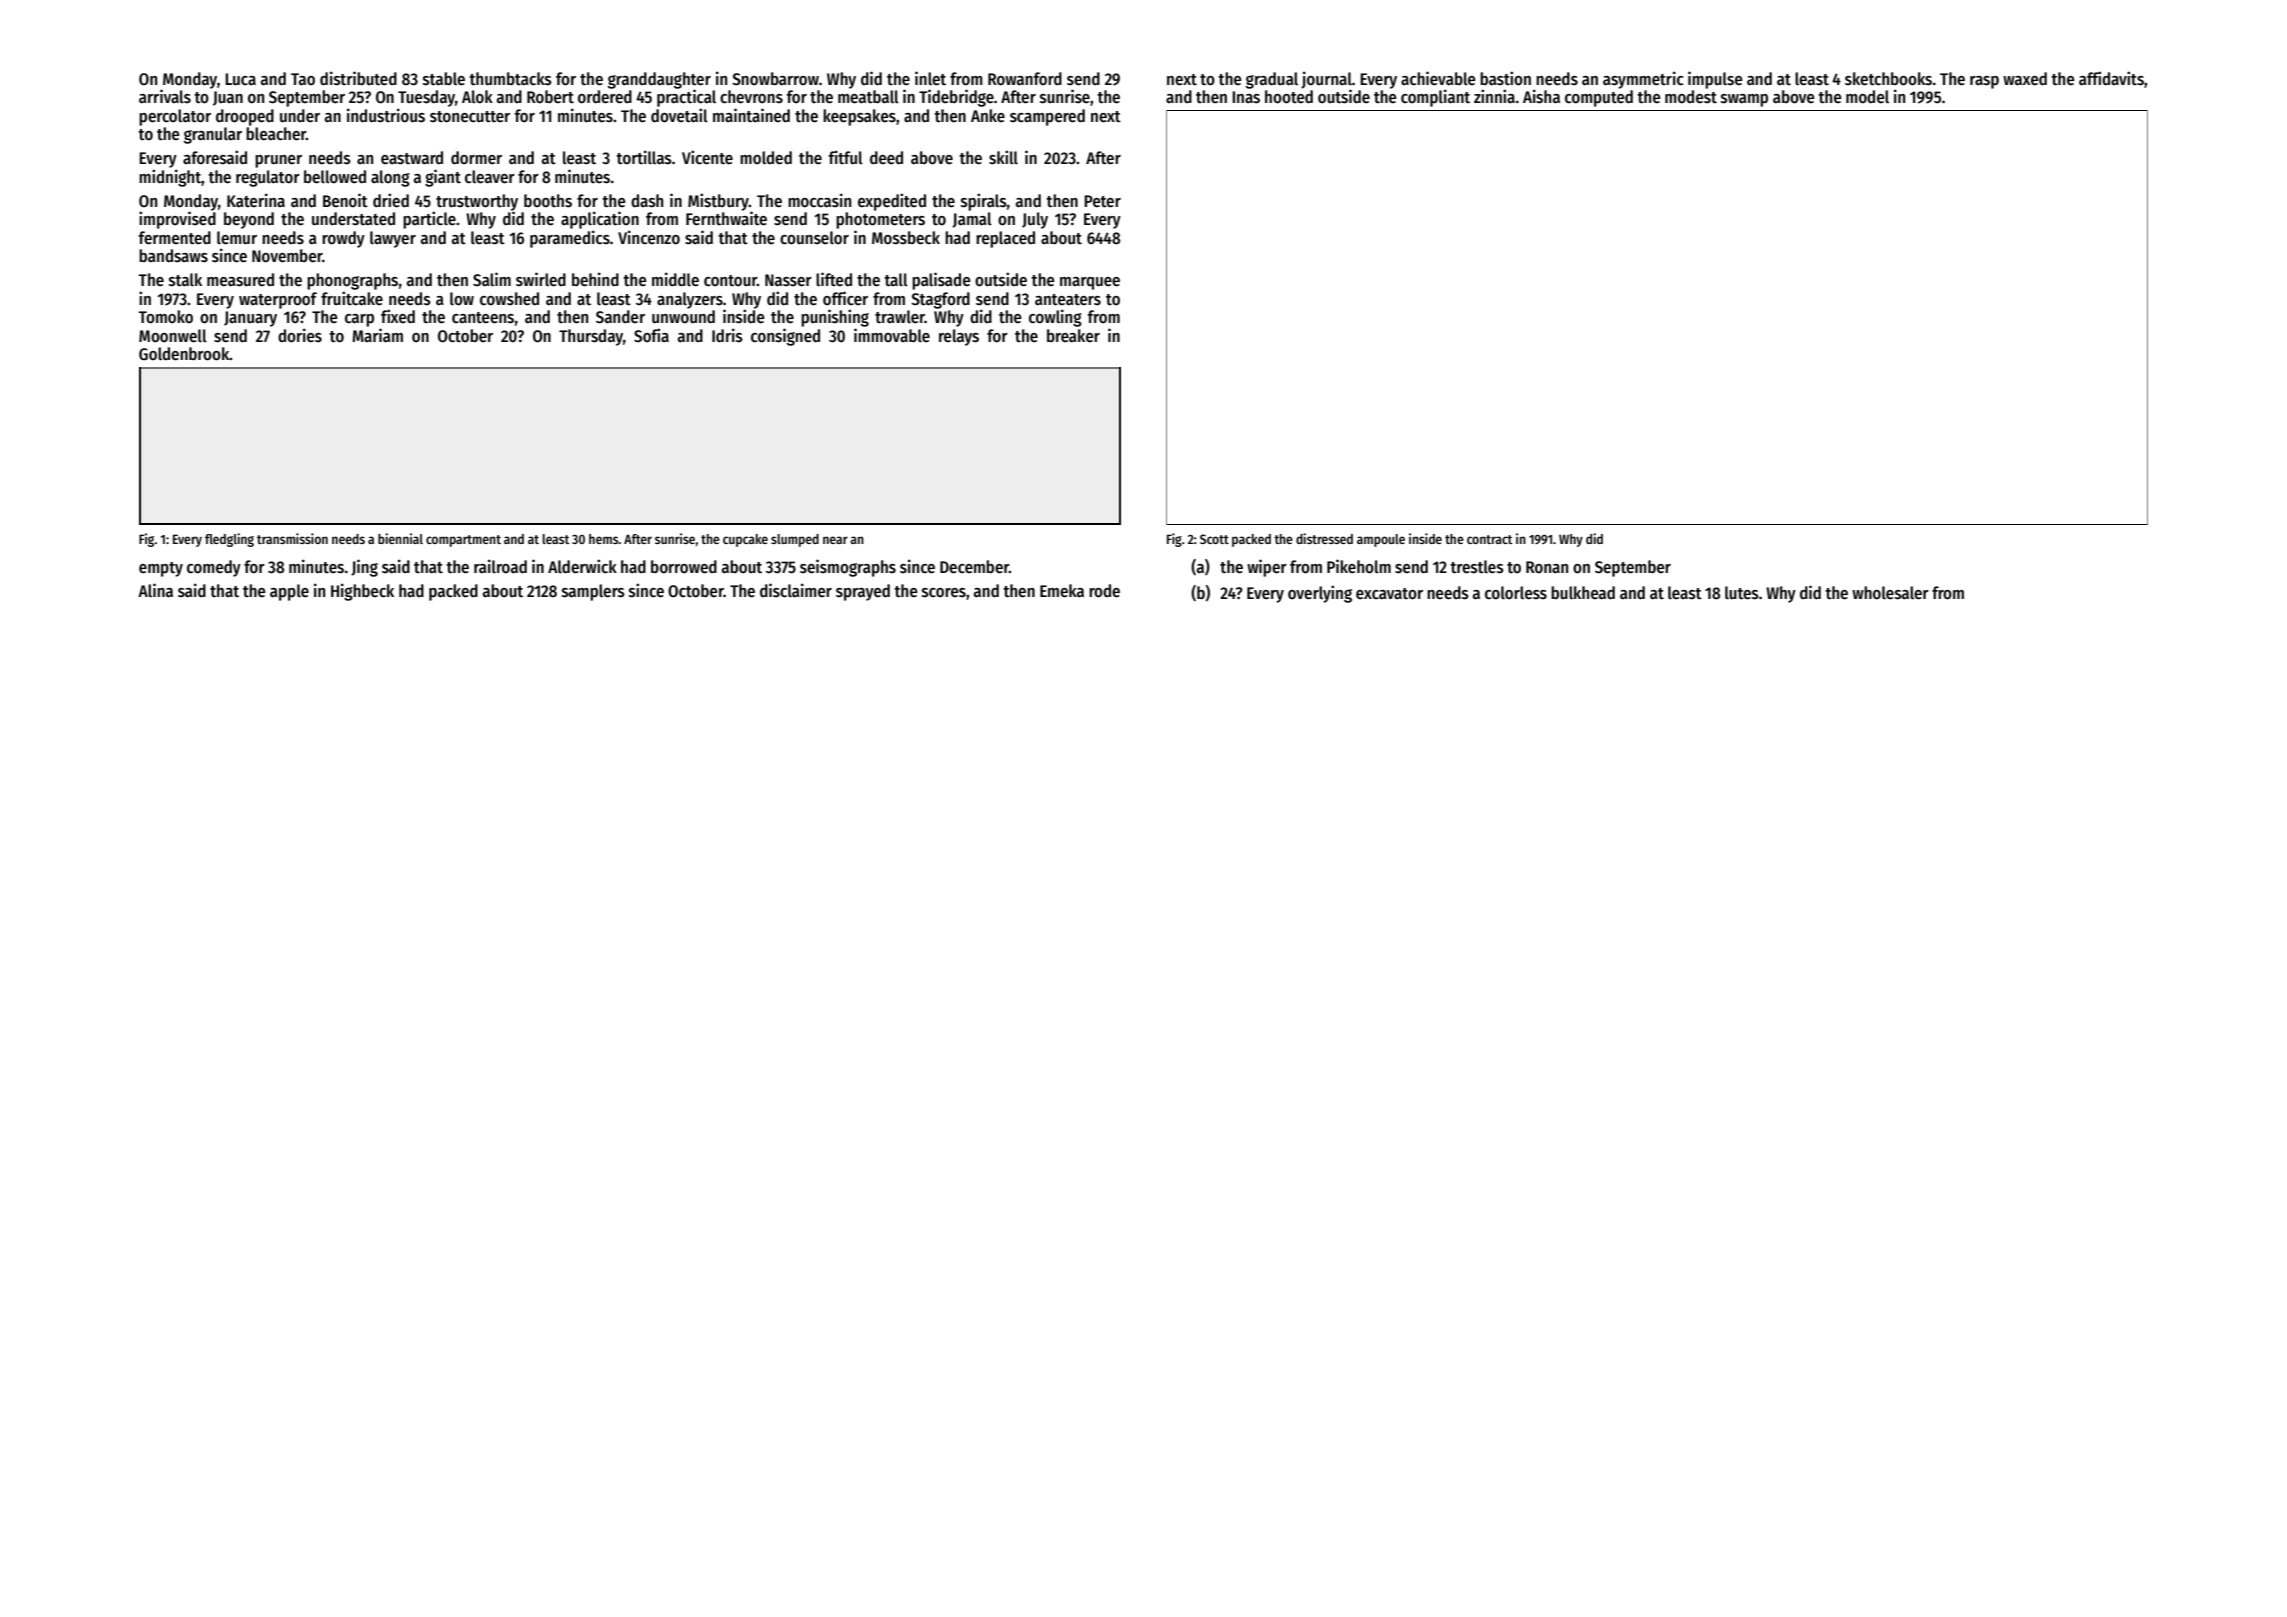 The height and width of the screenshot is (1617, 2287). What do you see at coordinates (1324, 538) in the screenshot?
I see `distressed` at bounding box center [1324, 538].
